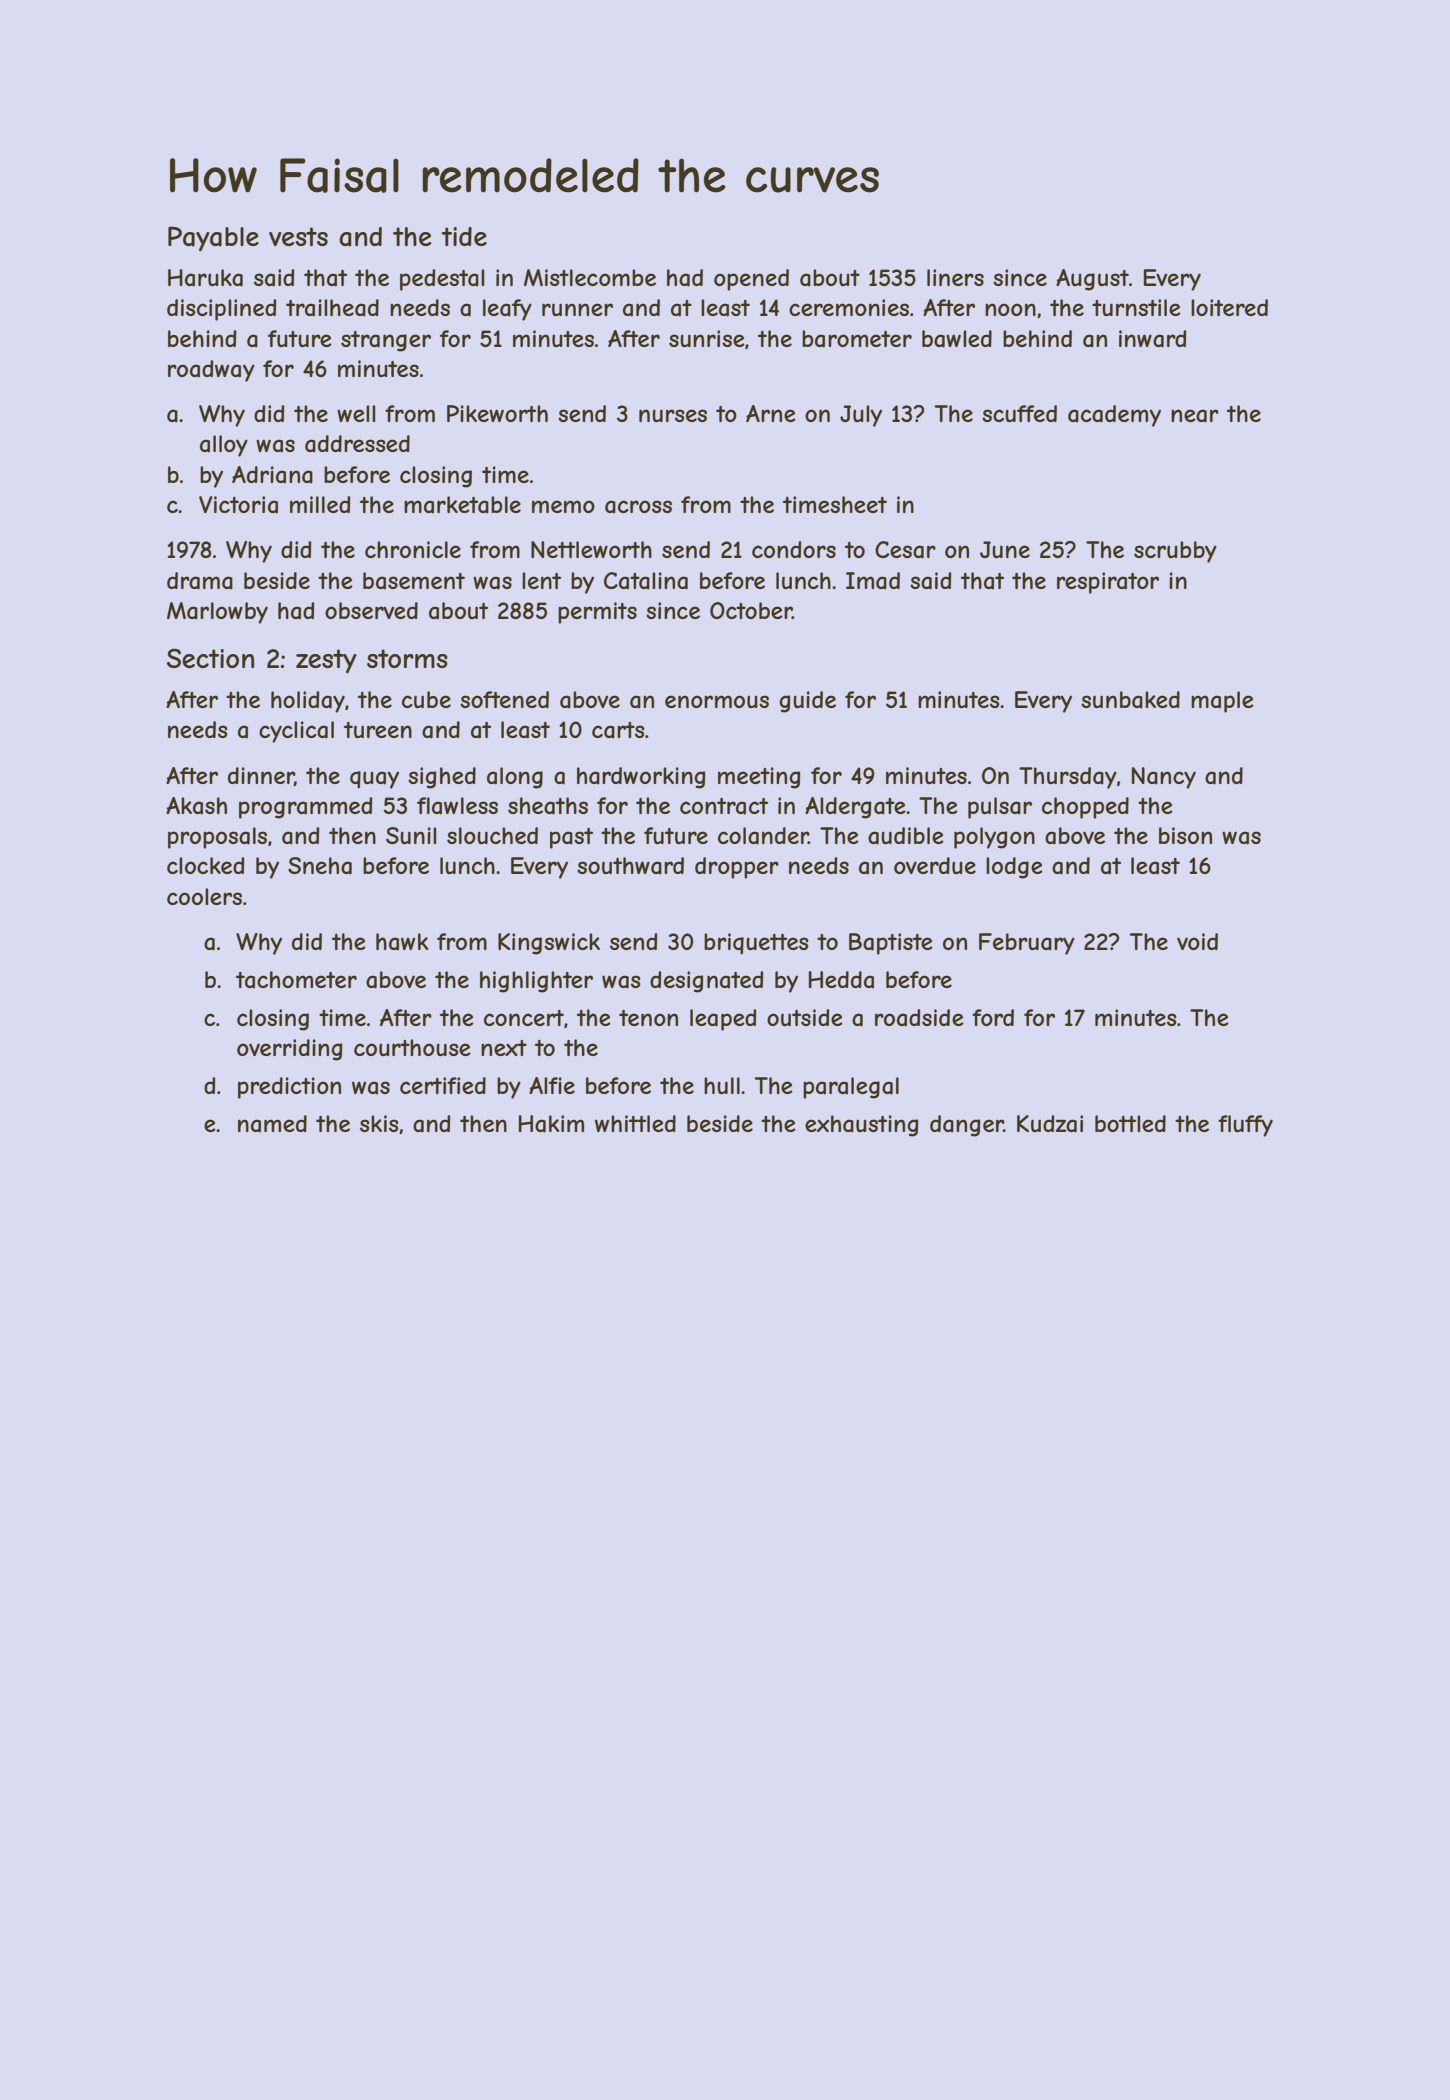  What do you see at coordinates (861, 1126) in the screenshot?
I see `exhausting` at bounding box center [861, 1126].
